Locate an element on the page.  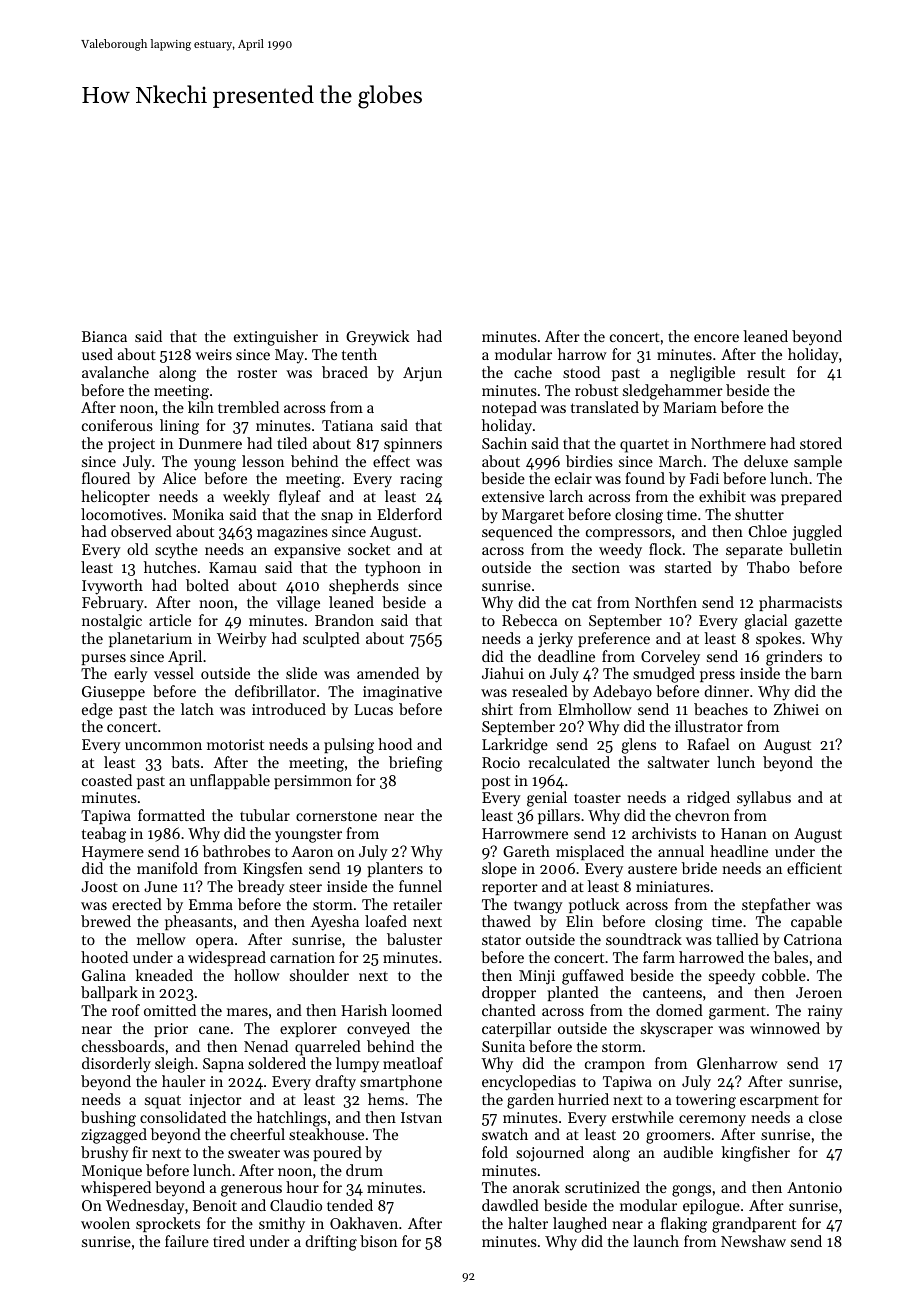
whispered is located at coordinates (116, 1188).
